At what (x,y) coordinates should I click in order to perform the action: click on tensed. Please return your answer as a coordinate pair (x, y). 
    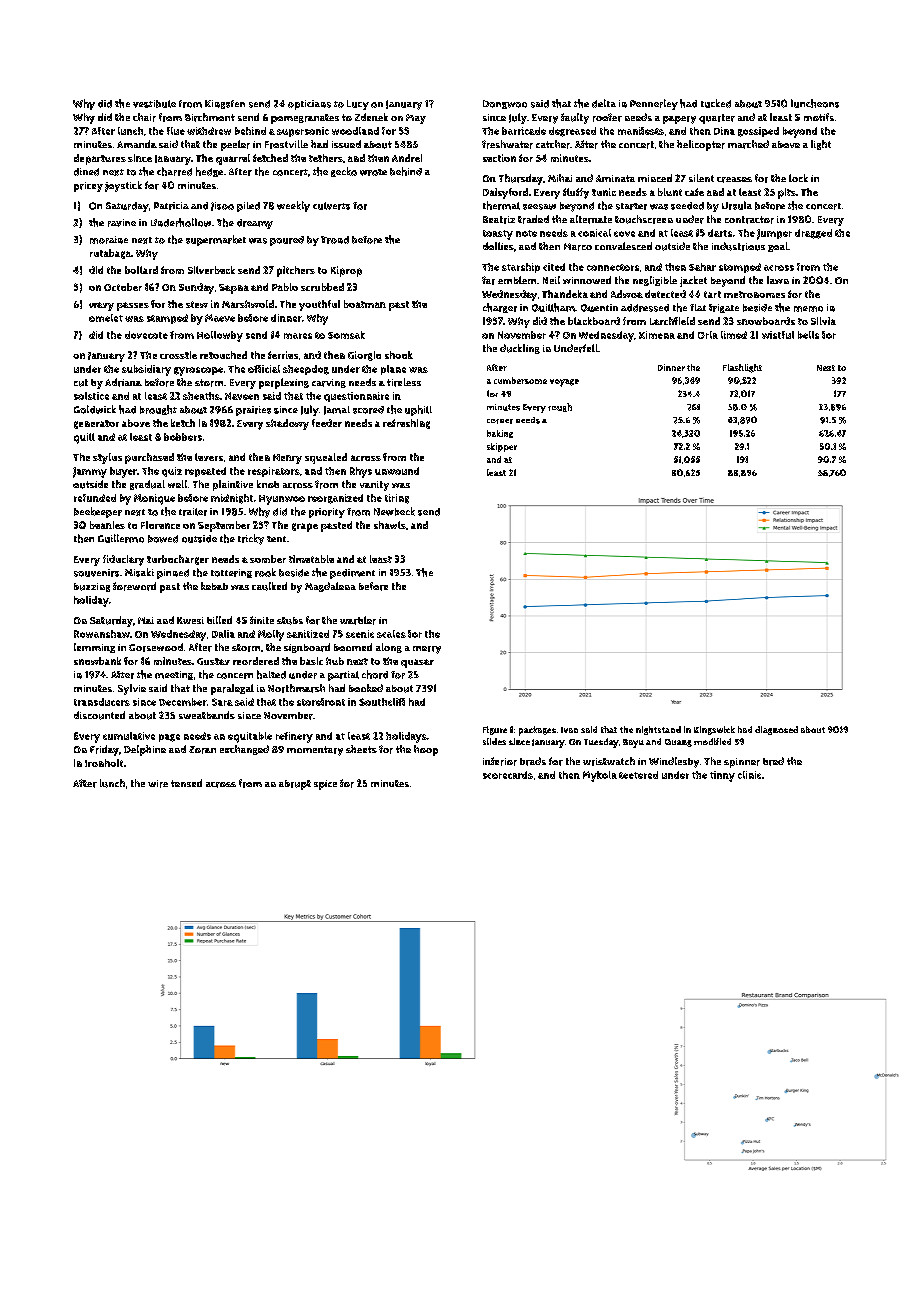
    Looking at the image, I should click on (186, 783).
